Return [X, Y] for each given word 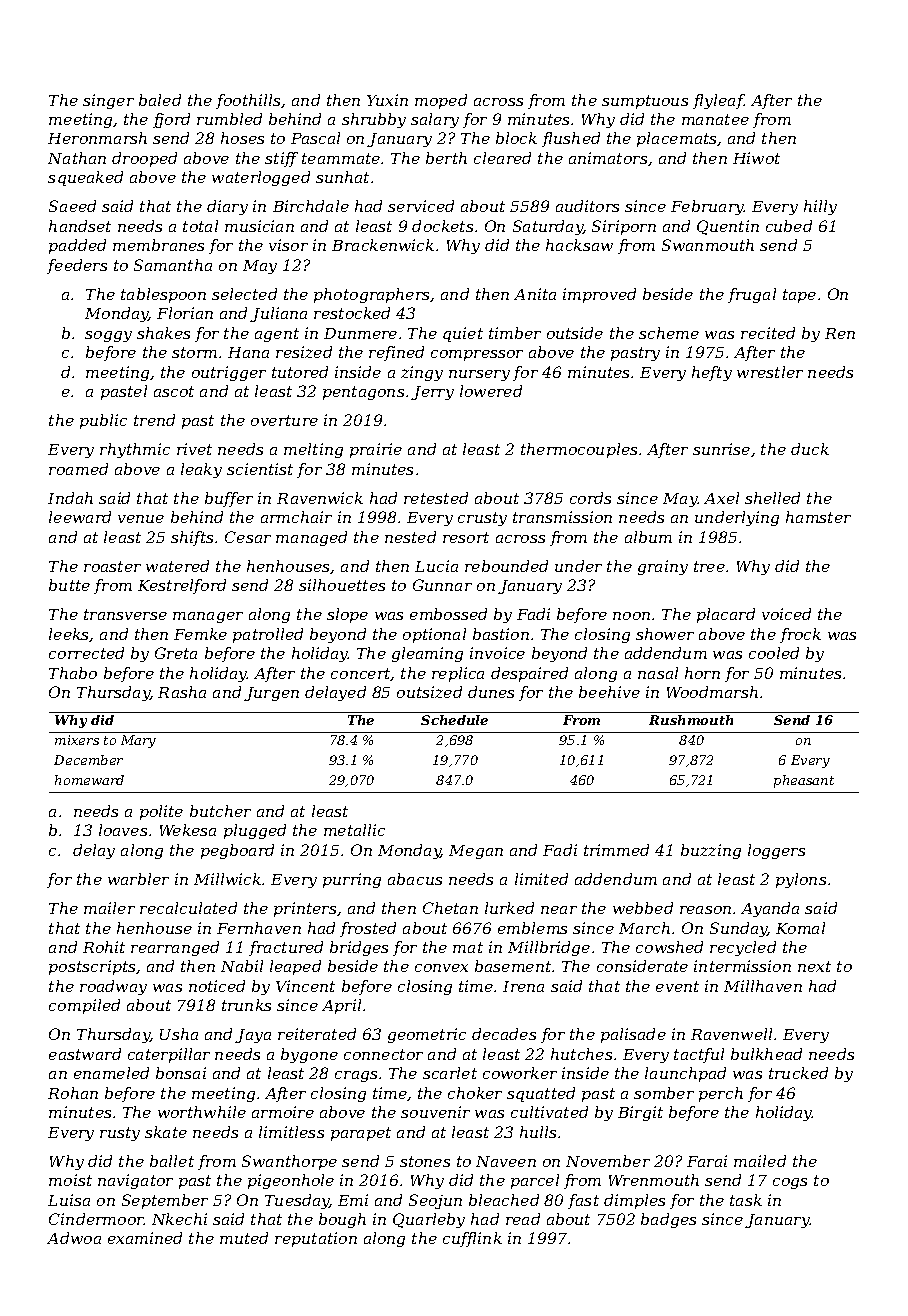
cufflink [472, 1239]
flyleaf [719, 101]
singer [108, 101]
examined [145, 1238]
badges [668, 1220]
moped [441, 101]
